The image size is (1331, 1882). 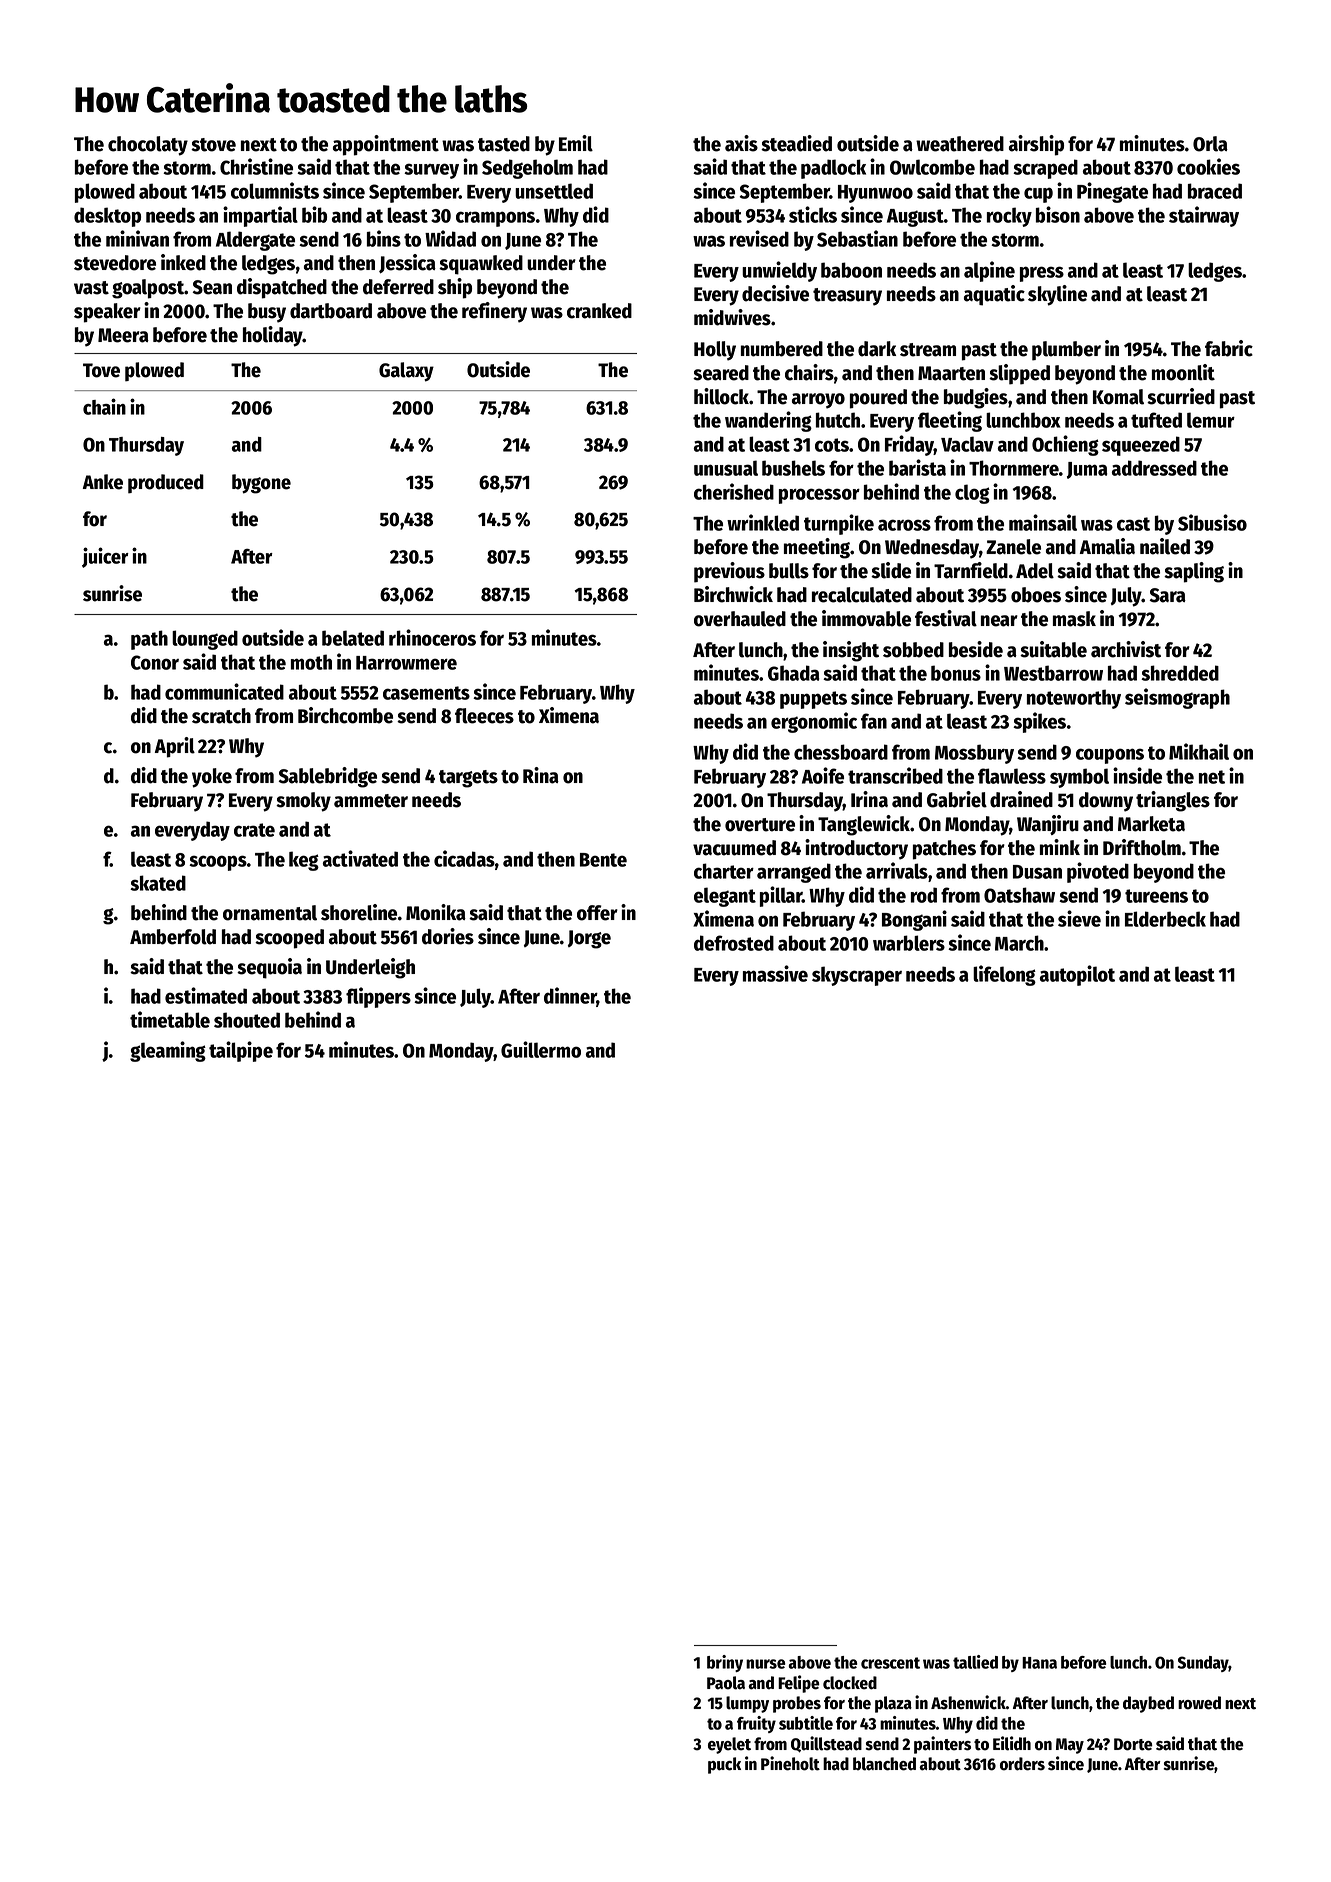 I want to click on overture, so click(x=760, y=825).
